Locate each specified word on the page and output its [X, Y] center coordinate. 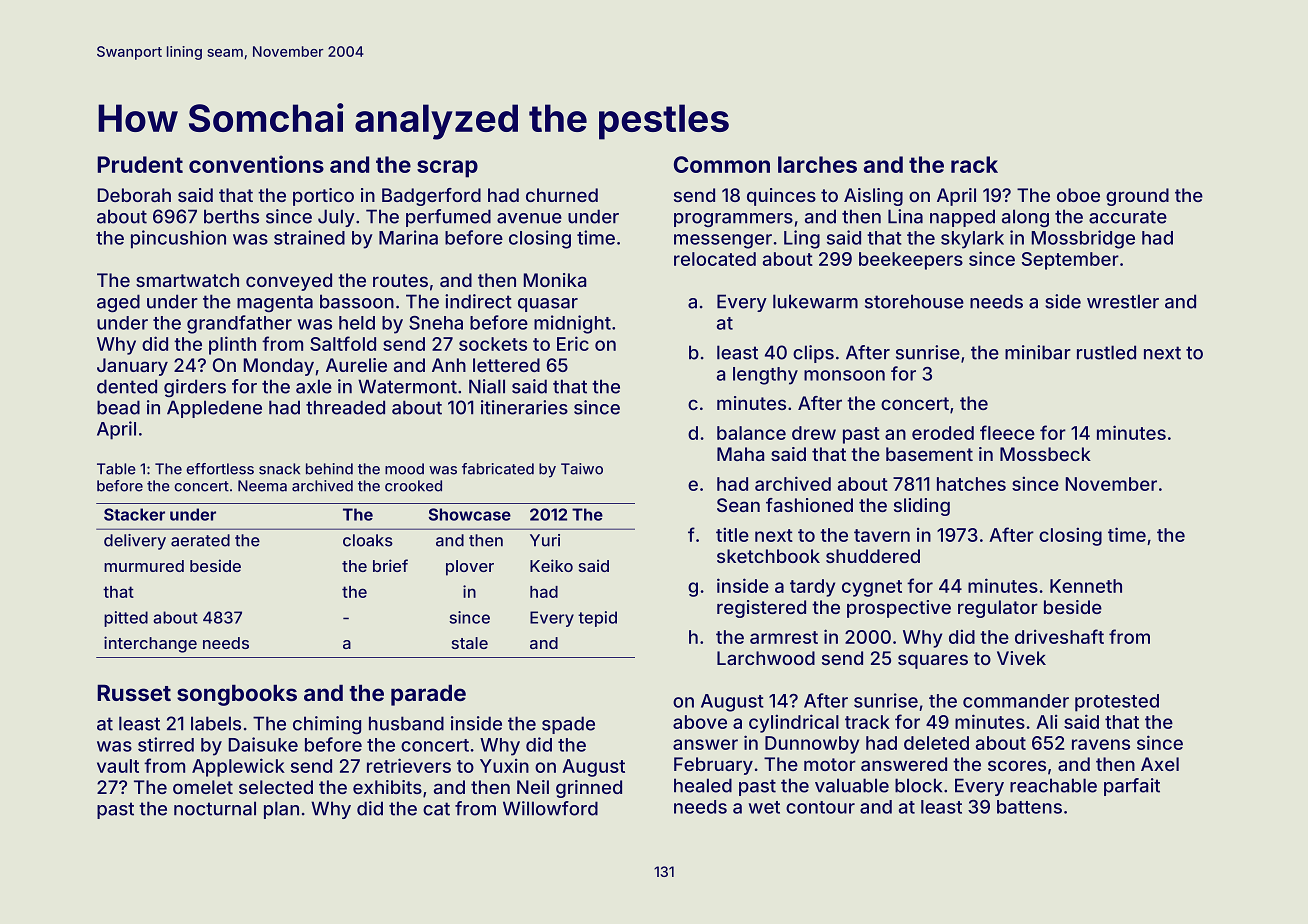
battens [1029, 807]
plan [281, 810]
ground [1137, 197]
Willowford [550, 808]
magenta [275, 304]
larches [817, 164]
